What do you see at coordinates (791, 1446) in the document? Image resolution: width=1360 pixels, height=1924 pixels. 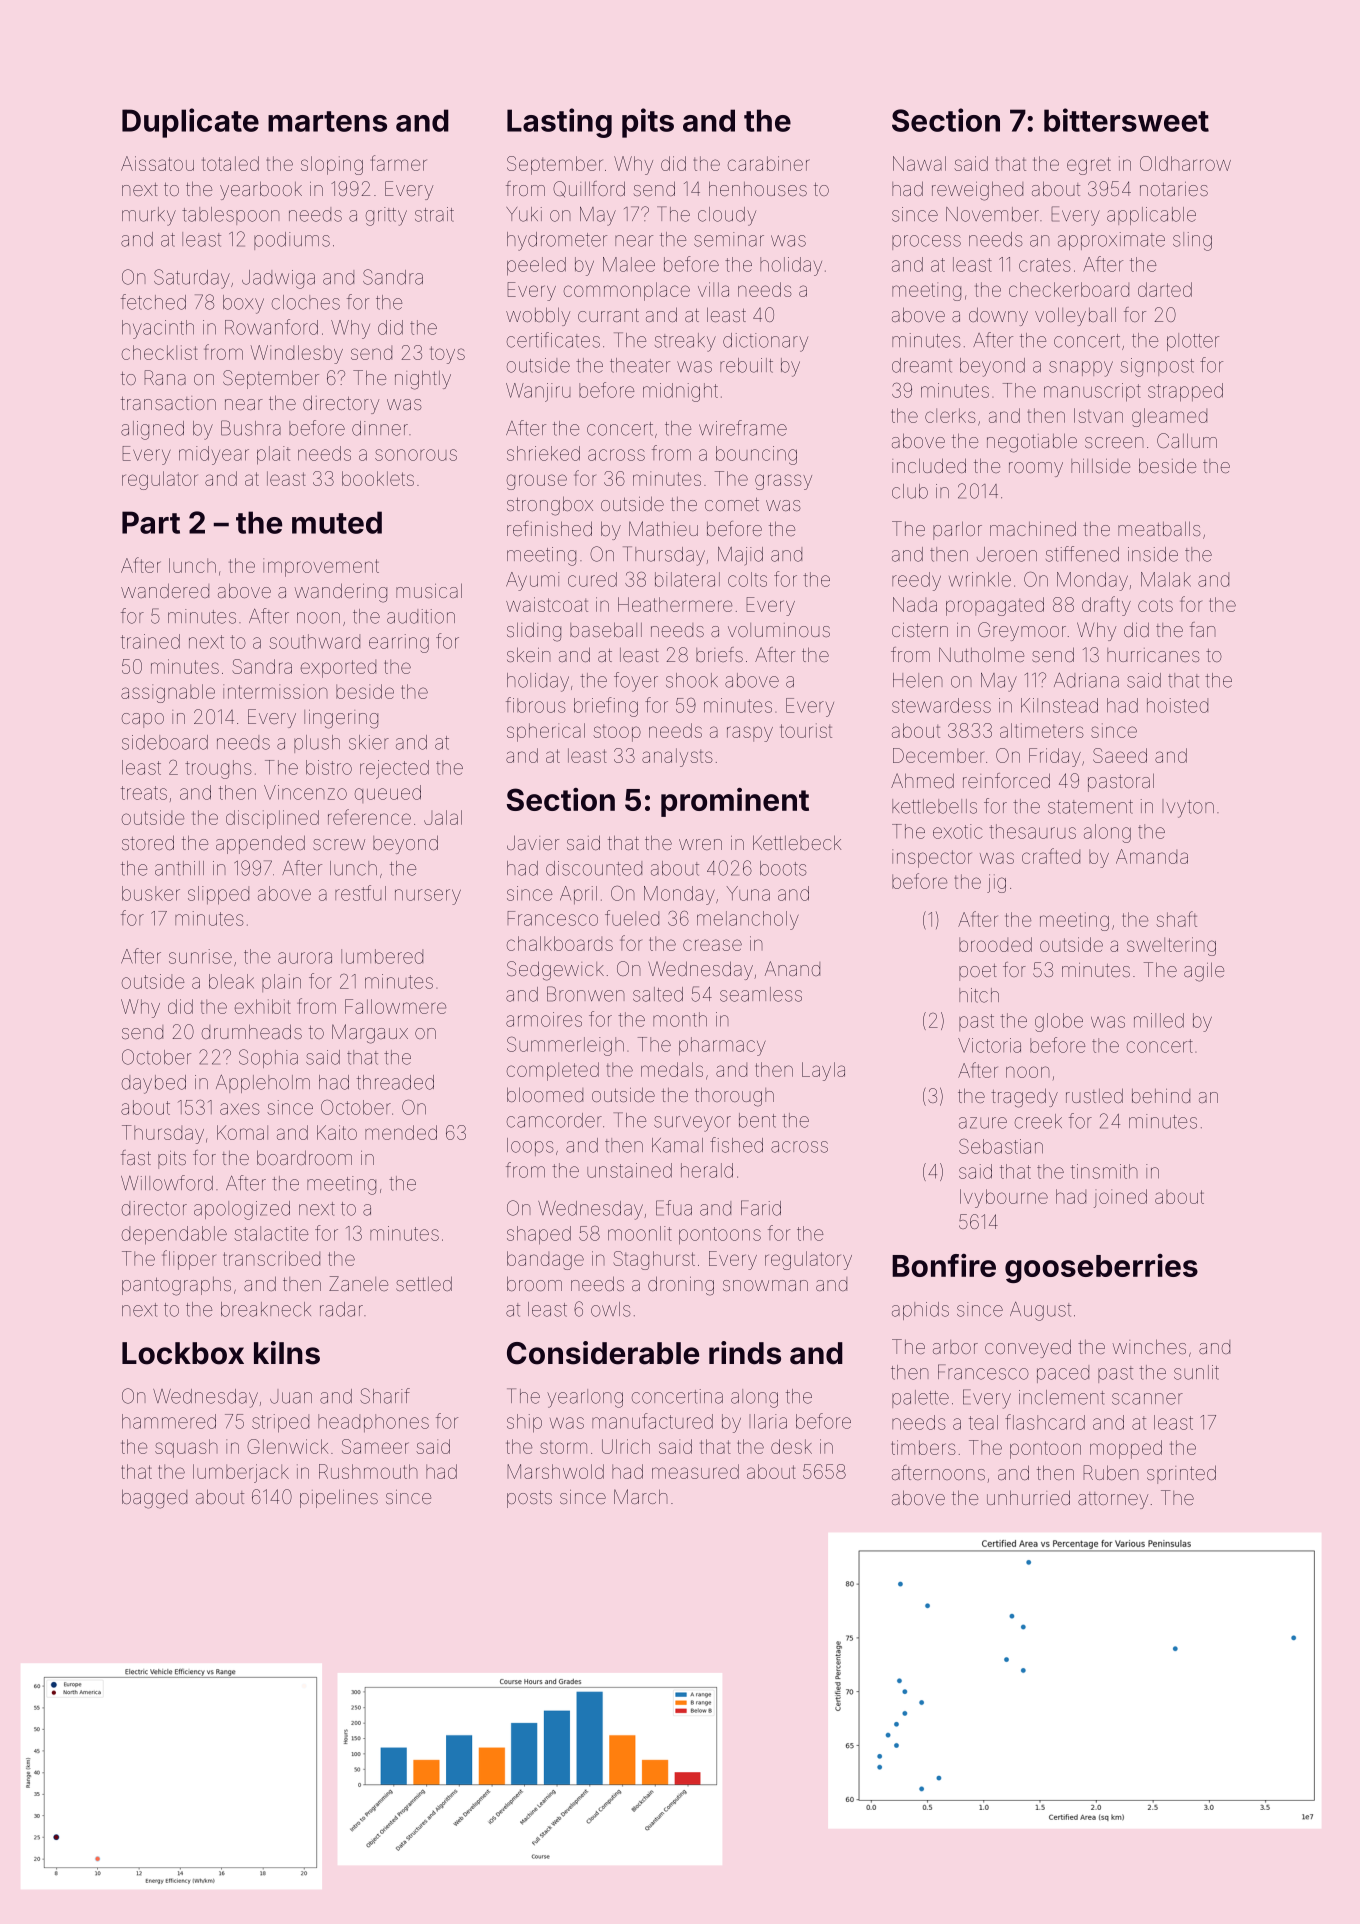 I see `desk` at bounding box center [791, 1446].
